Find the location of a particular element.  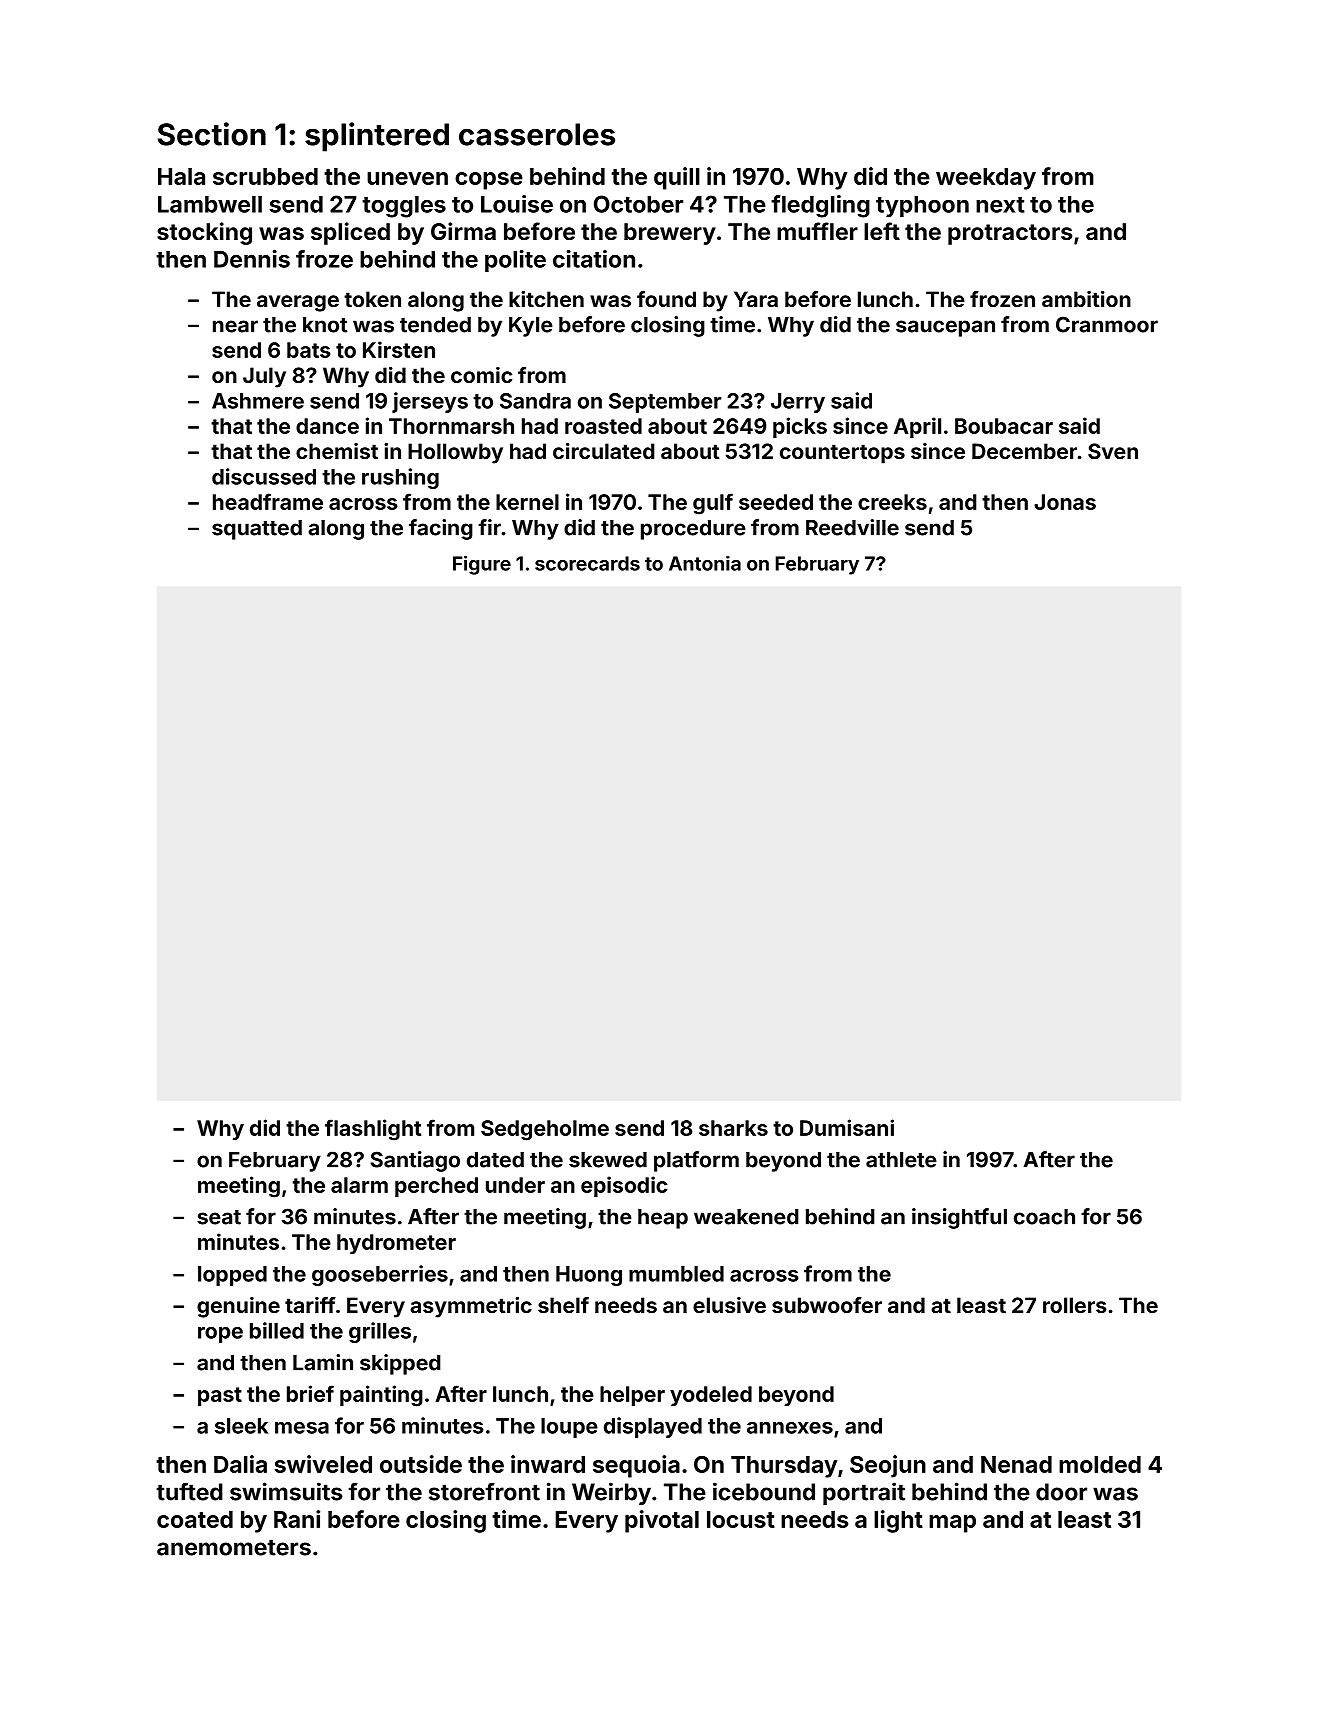

kitchen is located at coordinates (546, 299).
